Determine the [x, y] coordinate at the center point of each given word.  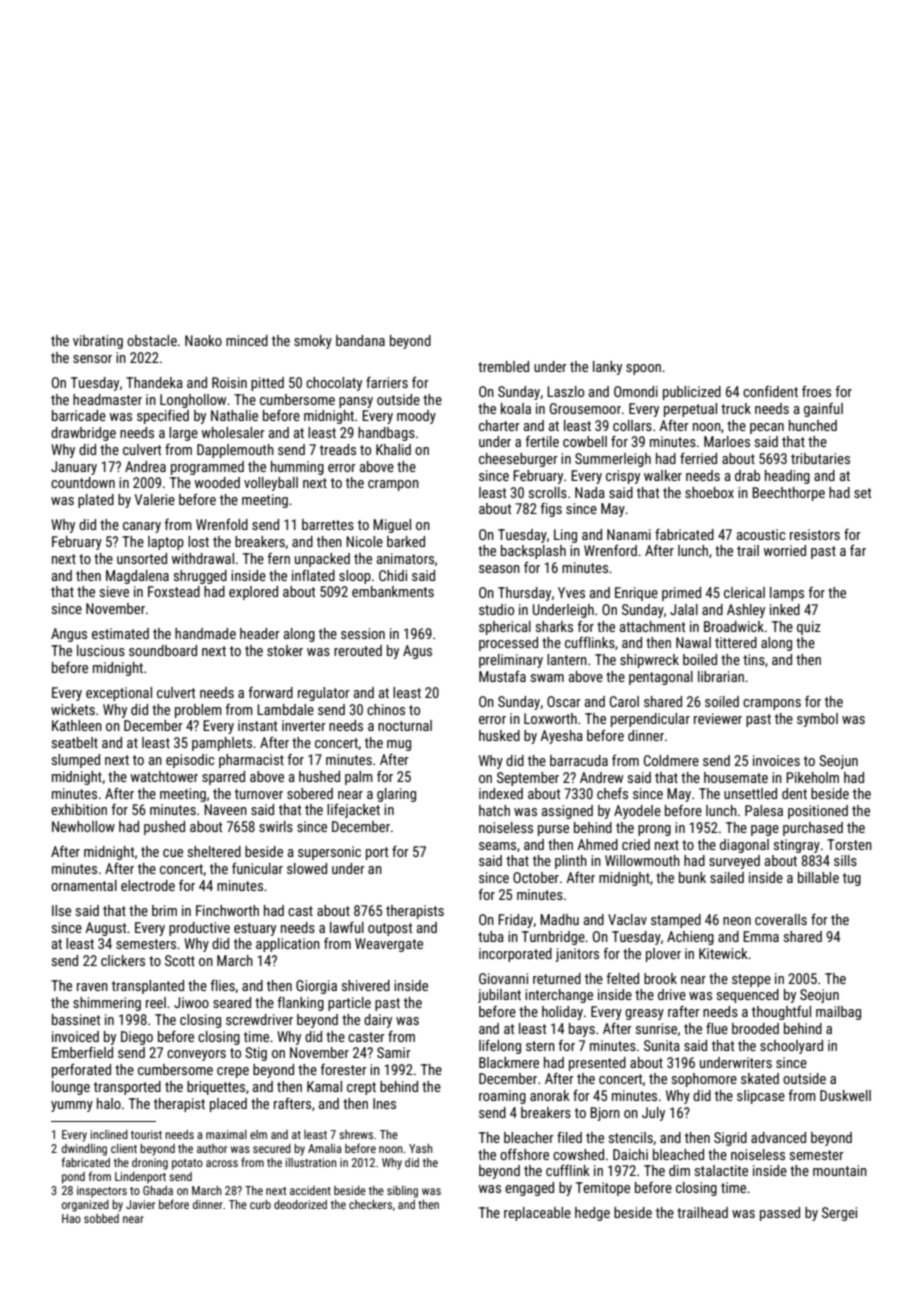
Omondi [636, 391]
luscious [101, 650]
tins [754, 659]
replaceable [537, 1214]
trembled [503, 366]
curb [260, 1204]
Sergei [839, 1214]
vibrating [98, 342]
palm [359, 778]
